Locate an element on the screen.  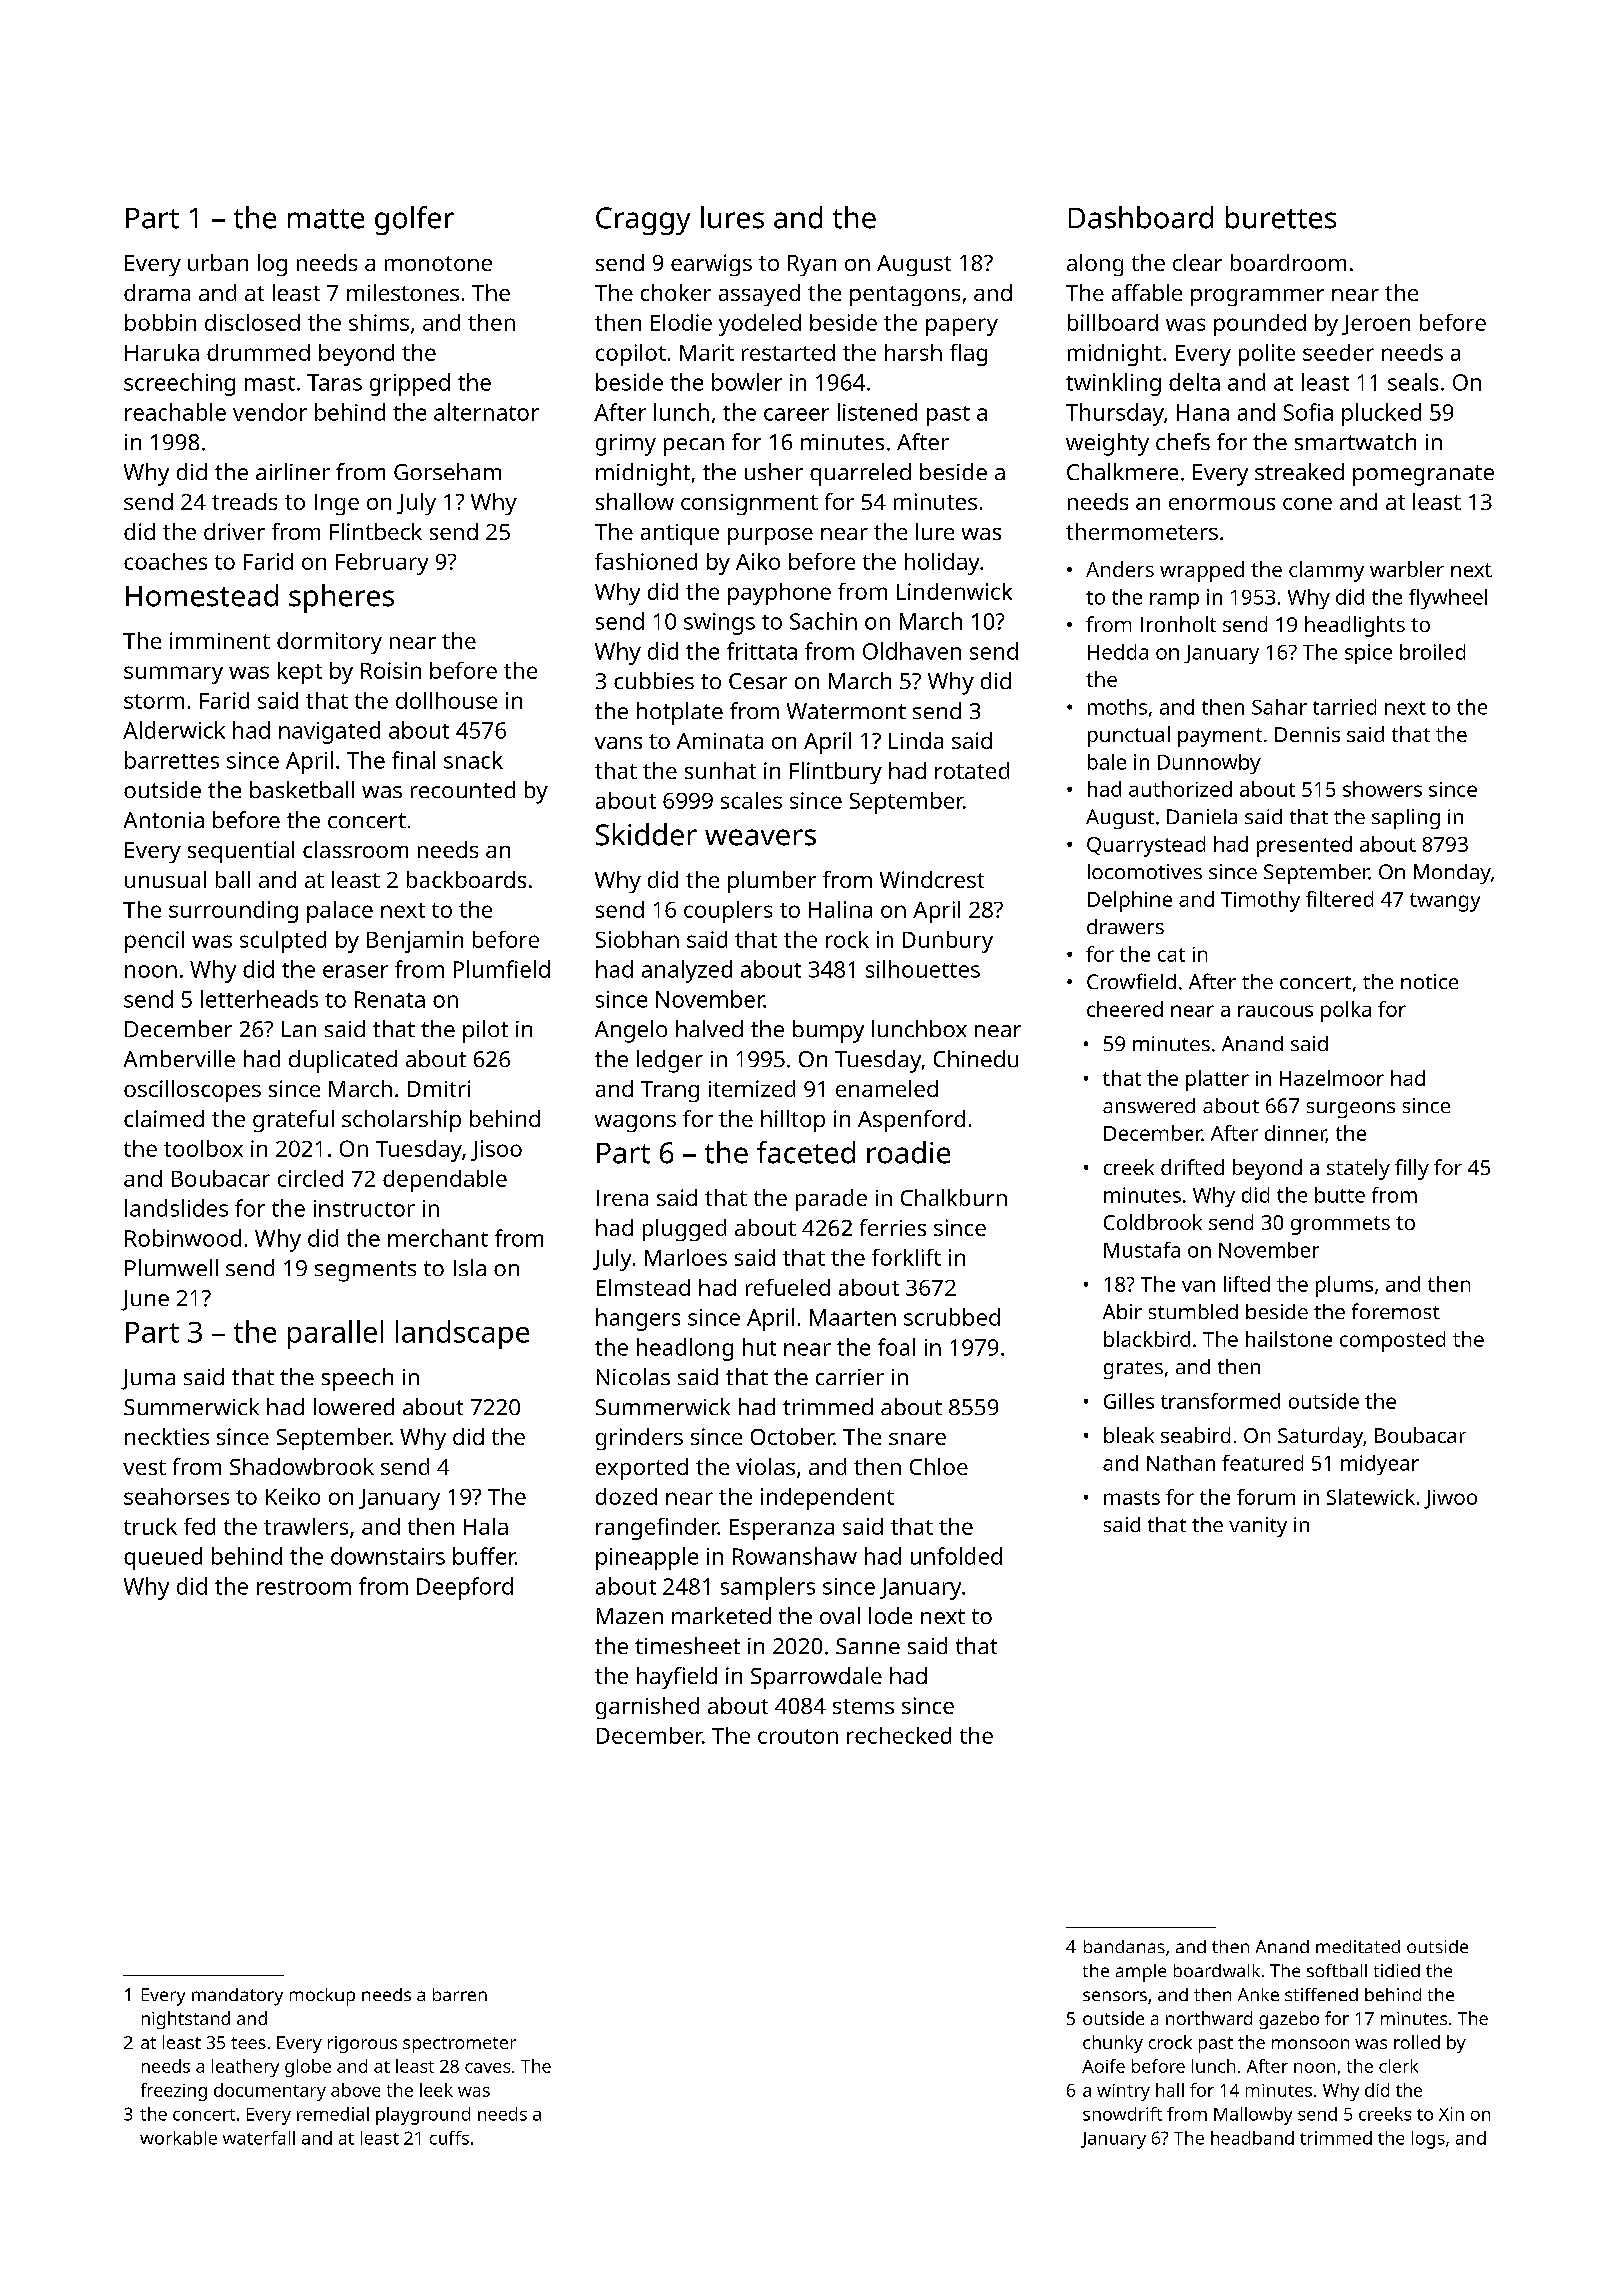
choker is located at coordinates (676, 292).
